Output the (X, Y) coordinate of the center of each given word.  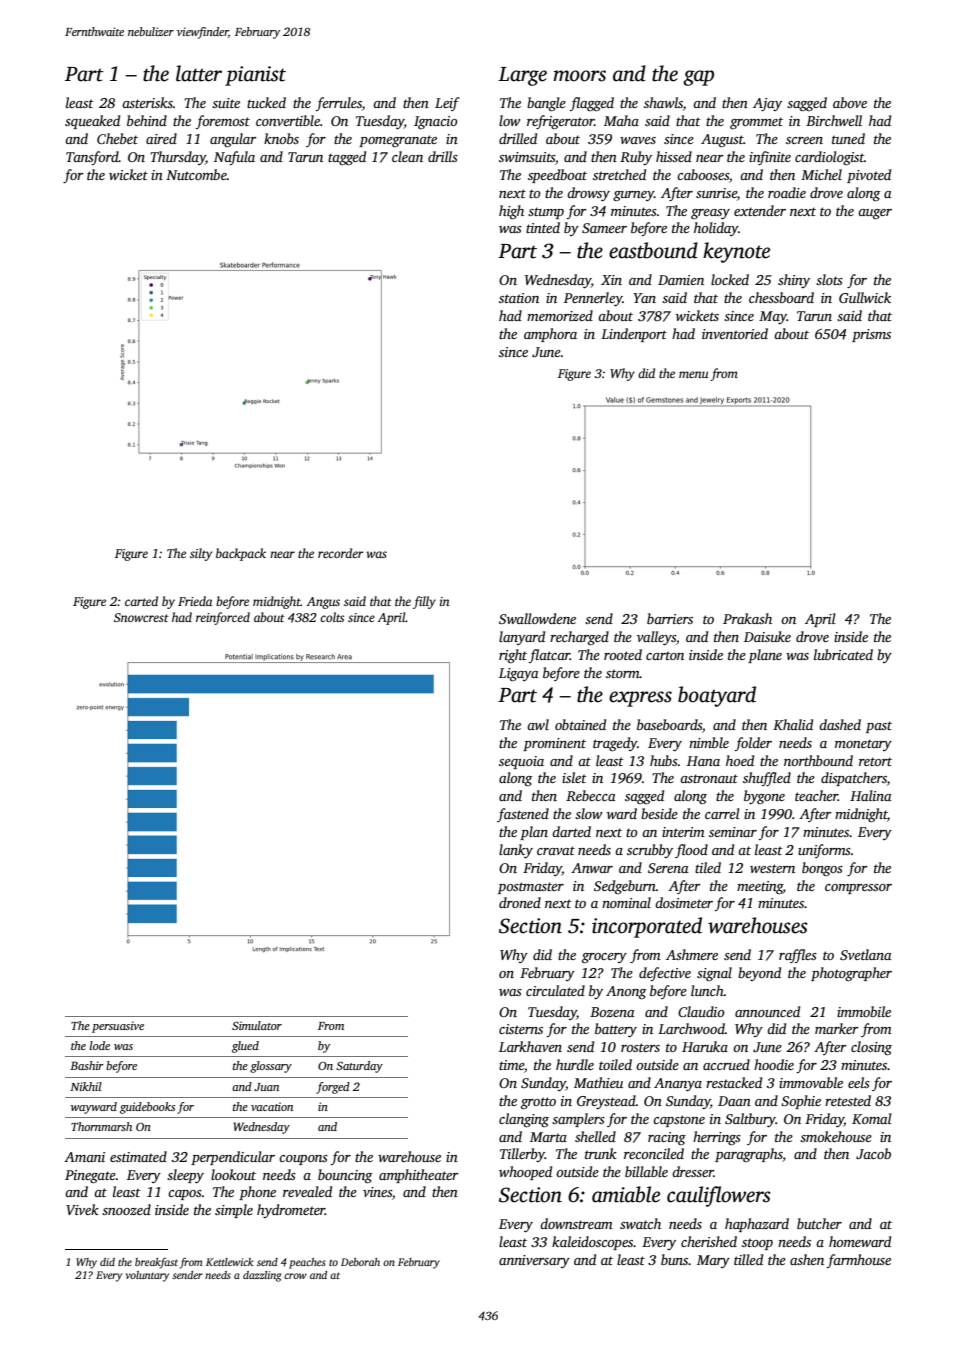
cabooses (703, 174)
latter (199, 73)
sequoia (521, 762)
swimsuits (527, 157)
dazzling (262, 1276)
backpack (241, 554)
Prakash (747, 618)
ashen (807, 1259)
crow (295, 1276)
